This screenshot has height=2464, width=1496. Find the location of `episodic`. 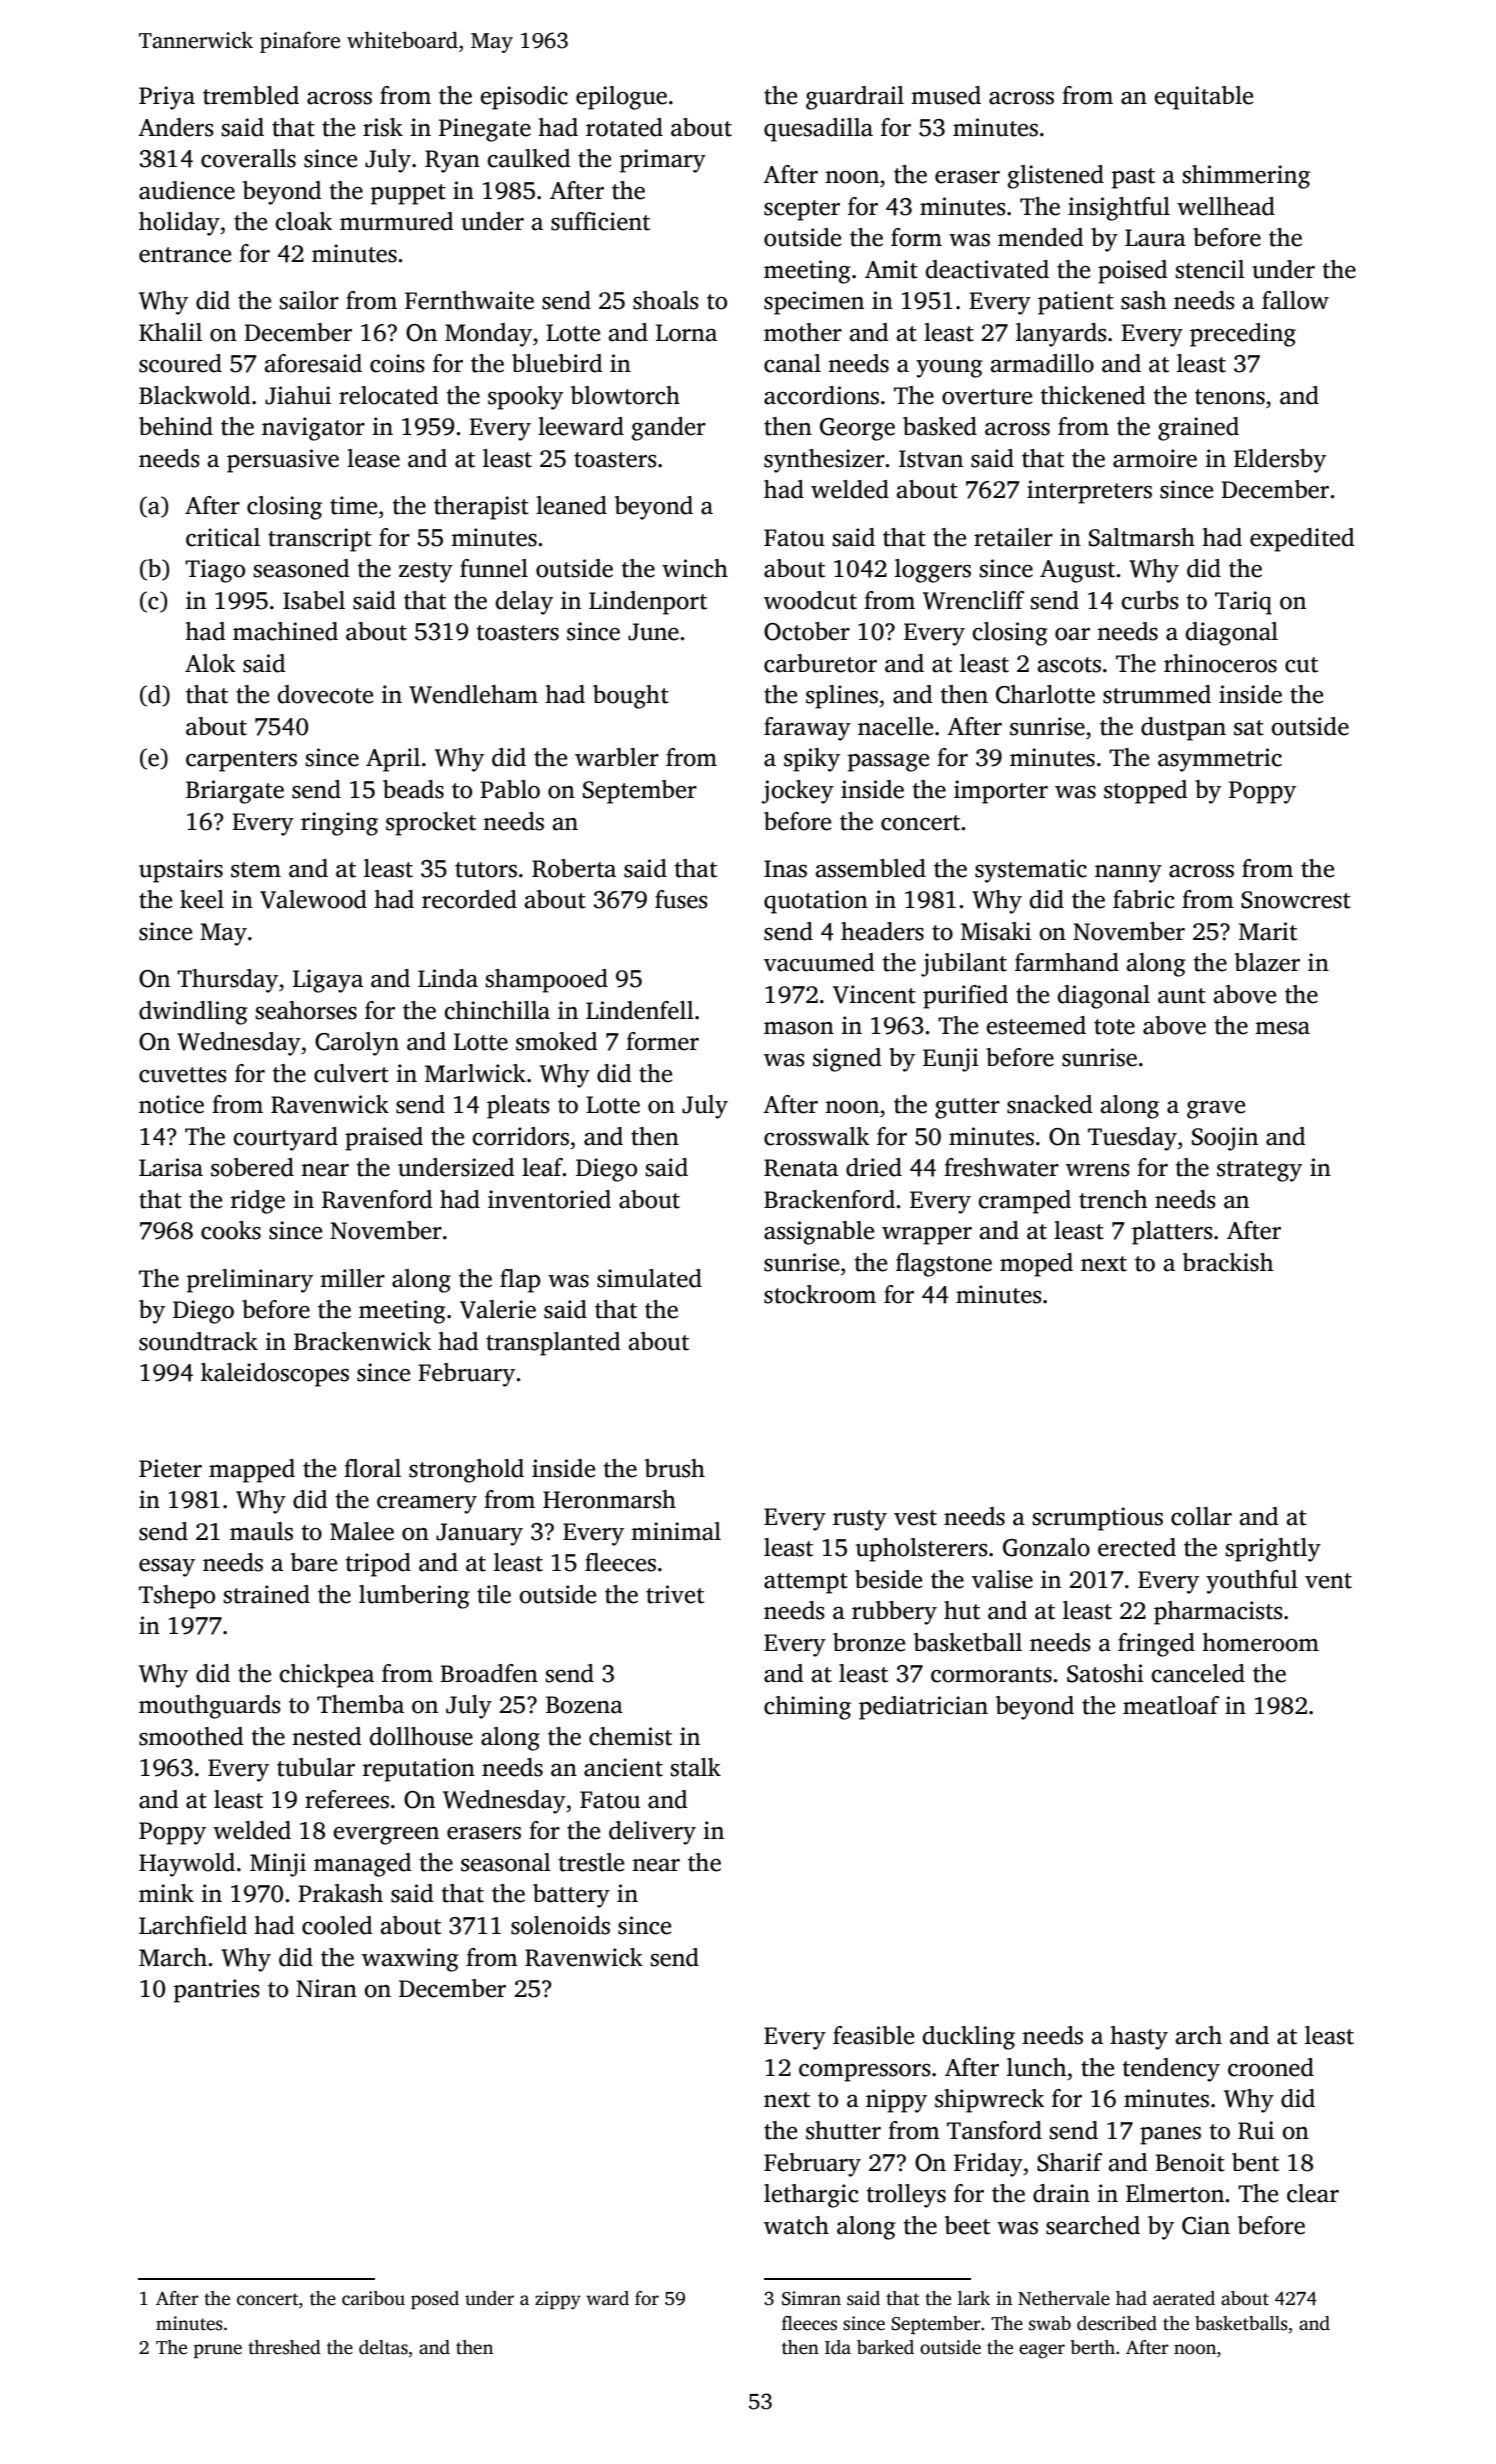

episodic is located at coordinates (524, 98).
